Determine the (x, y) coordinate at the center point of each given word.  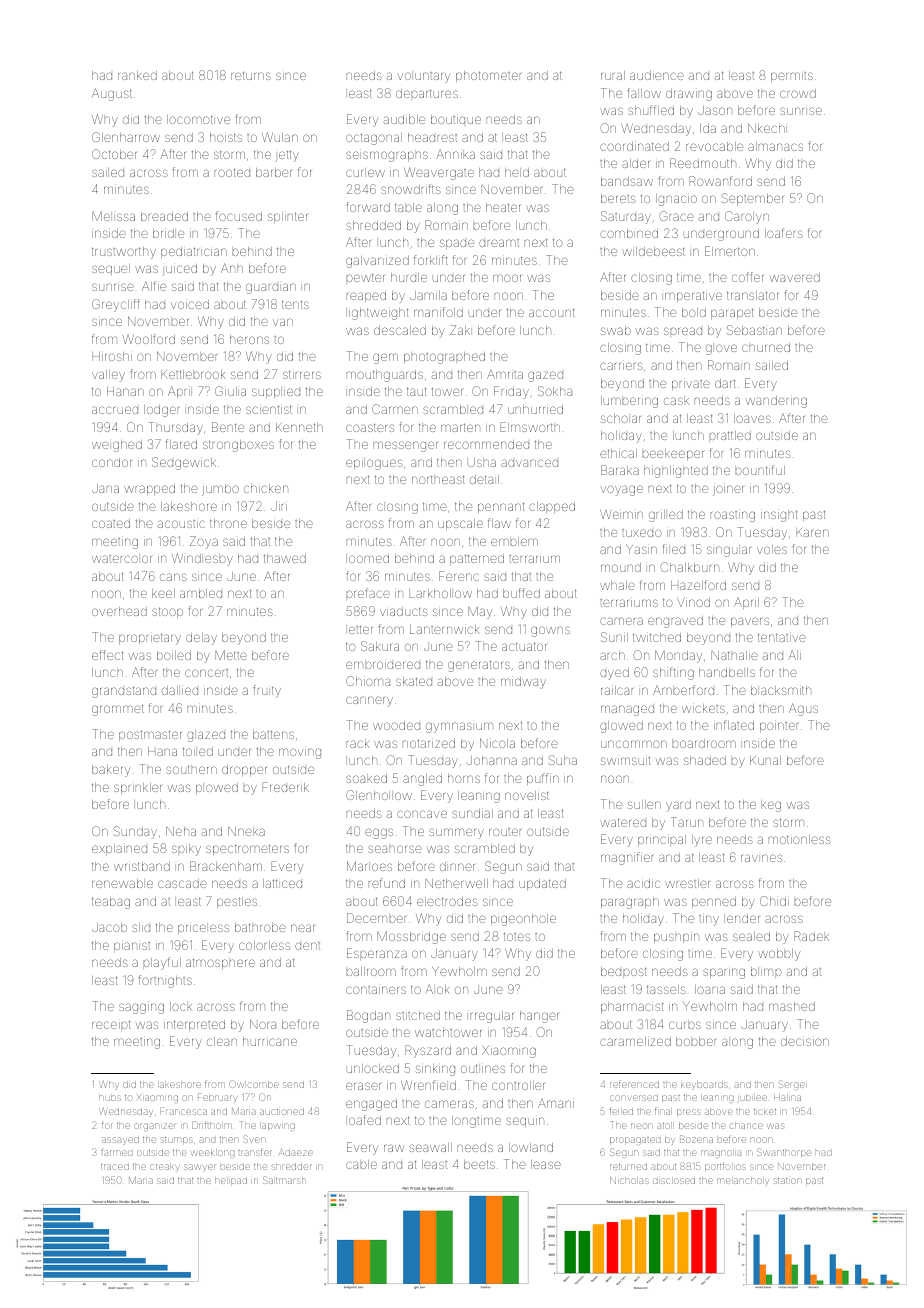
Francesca (183, 1112)
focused (239, 216)
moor (507, 278)
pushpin (676, 938)
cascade (182, 883)
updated (542, 884)
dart (725, 383)
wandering (776, 402)
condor (112, 462)
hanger (539, 1017)
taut (416, 391)
